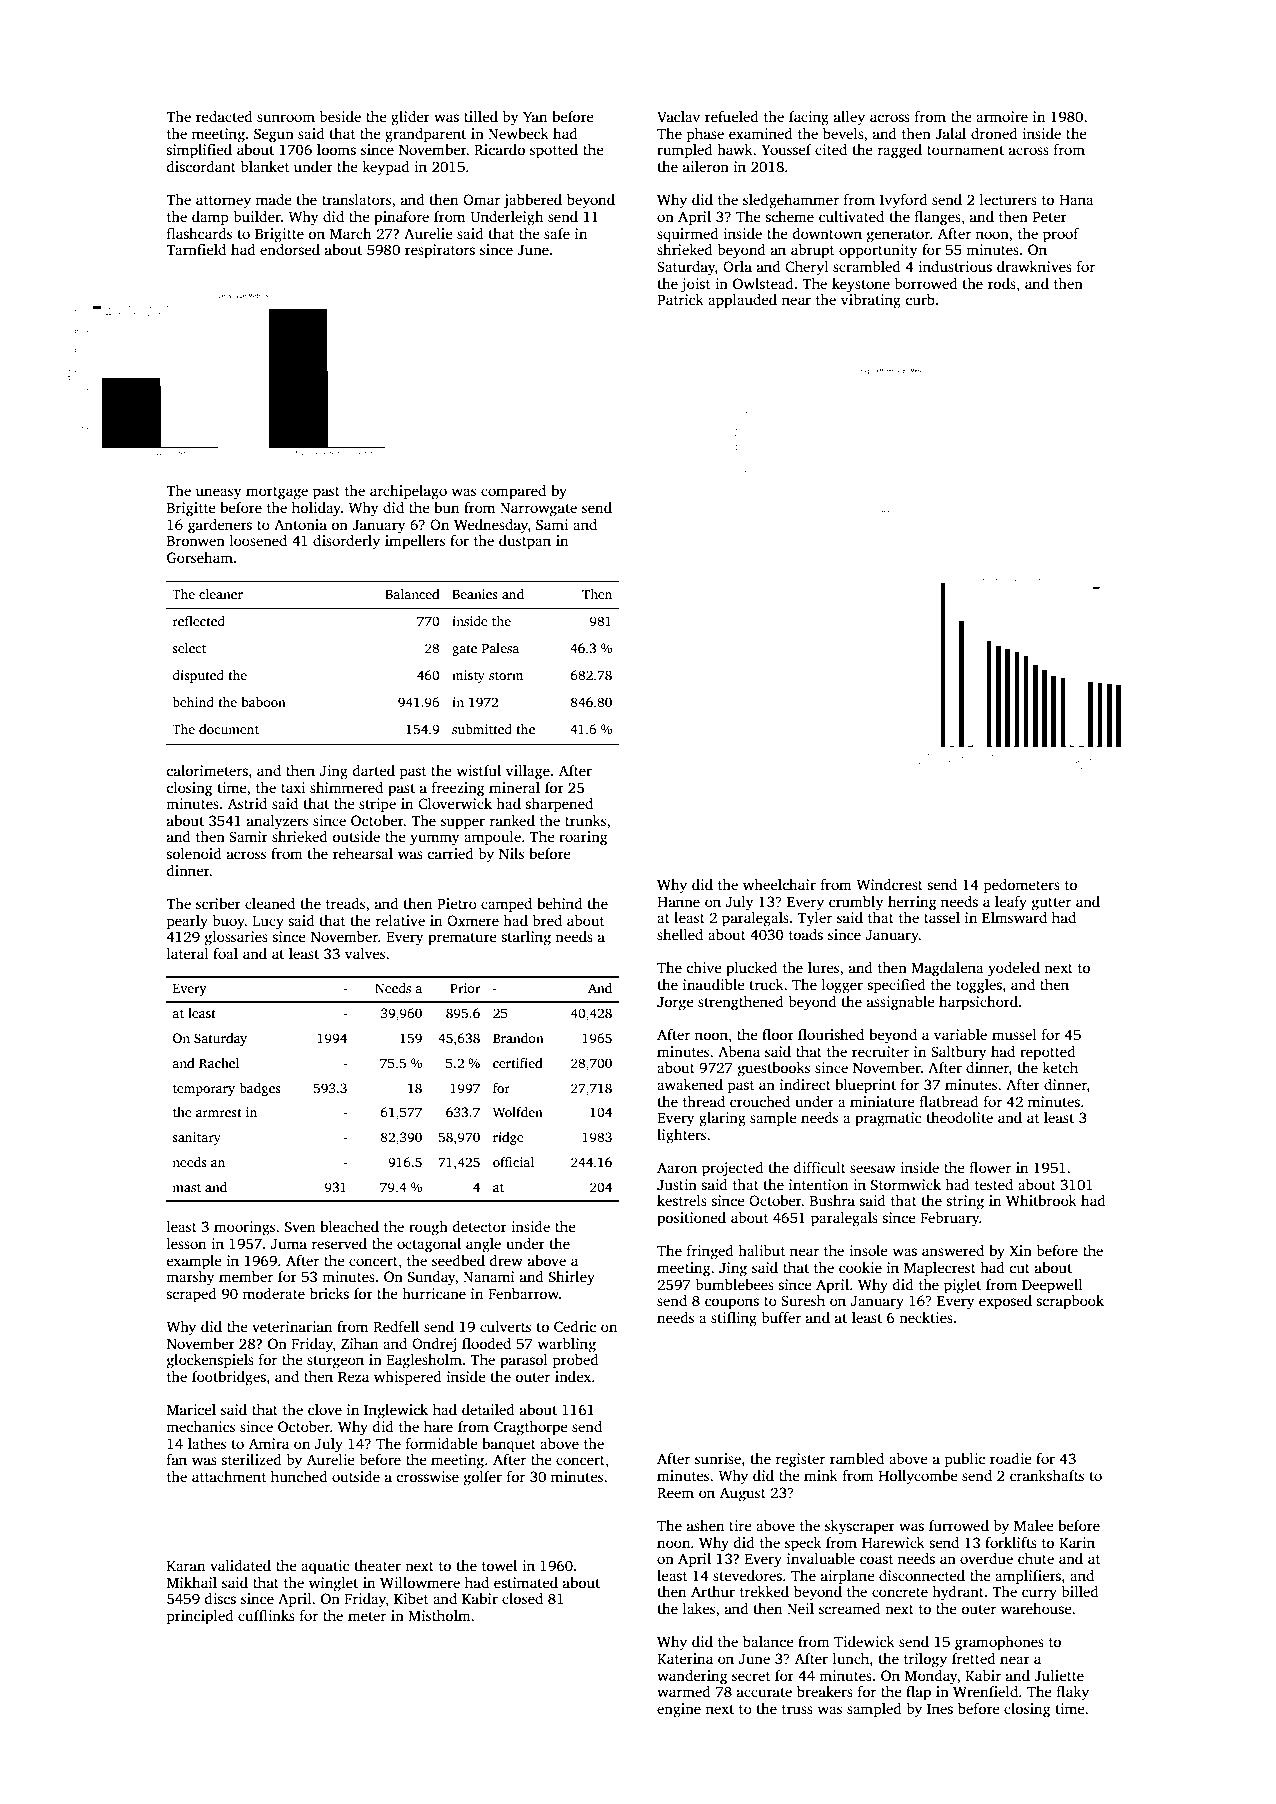  Describe the element at coordinates (188, 953) in the screenshot. I see `lateral` at that location.
